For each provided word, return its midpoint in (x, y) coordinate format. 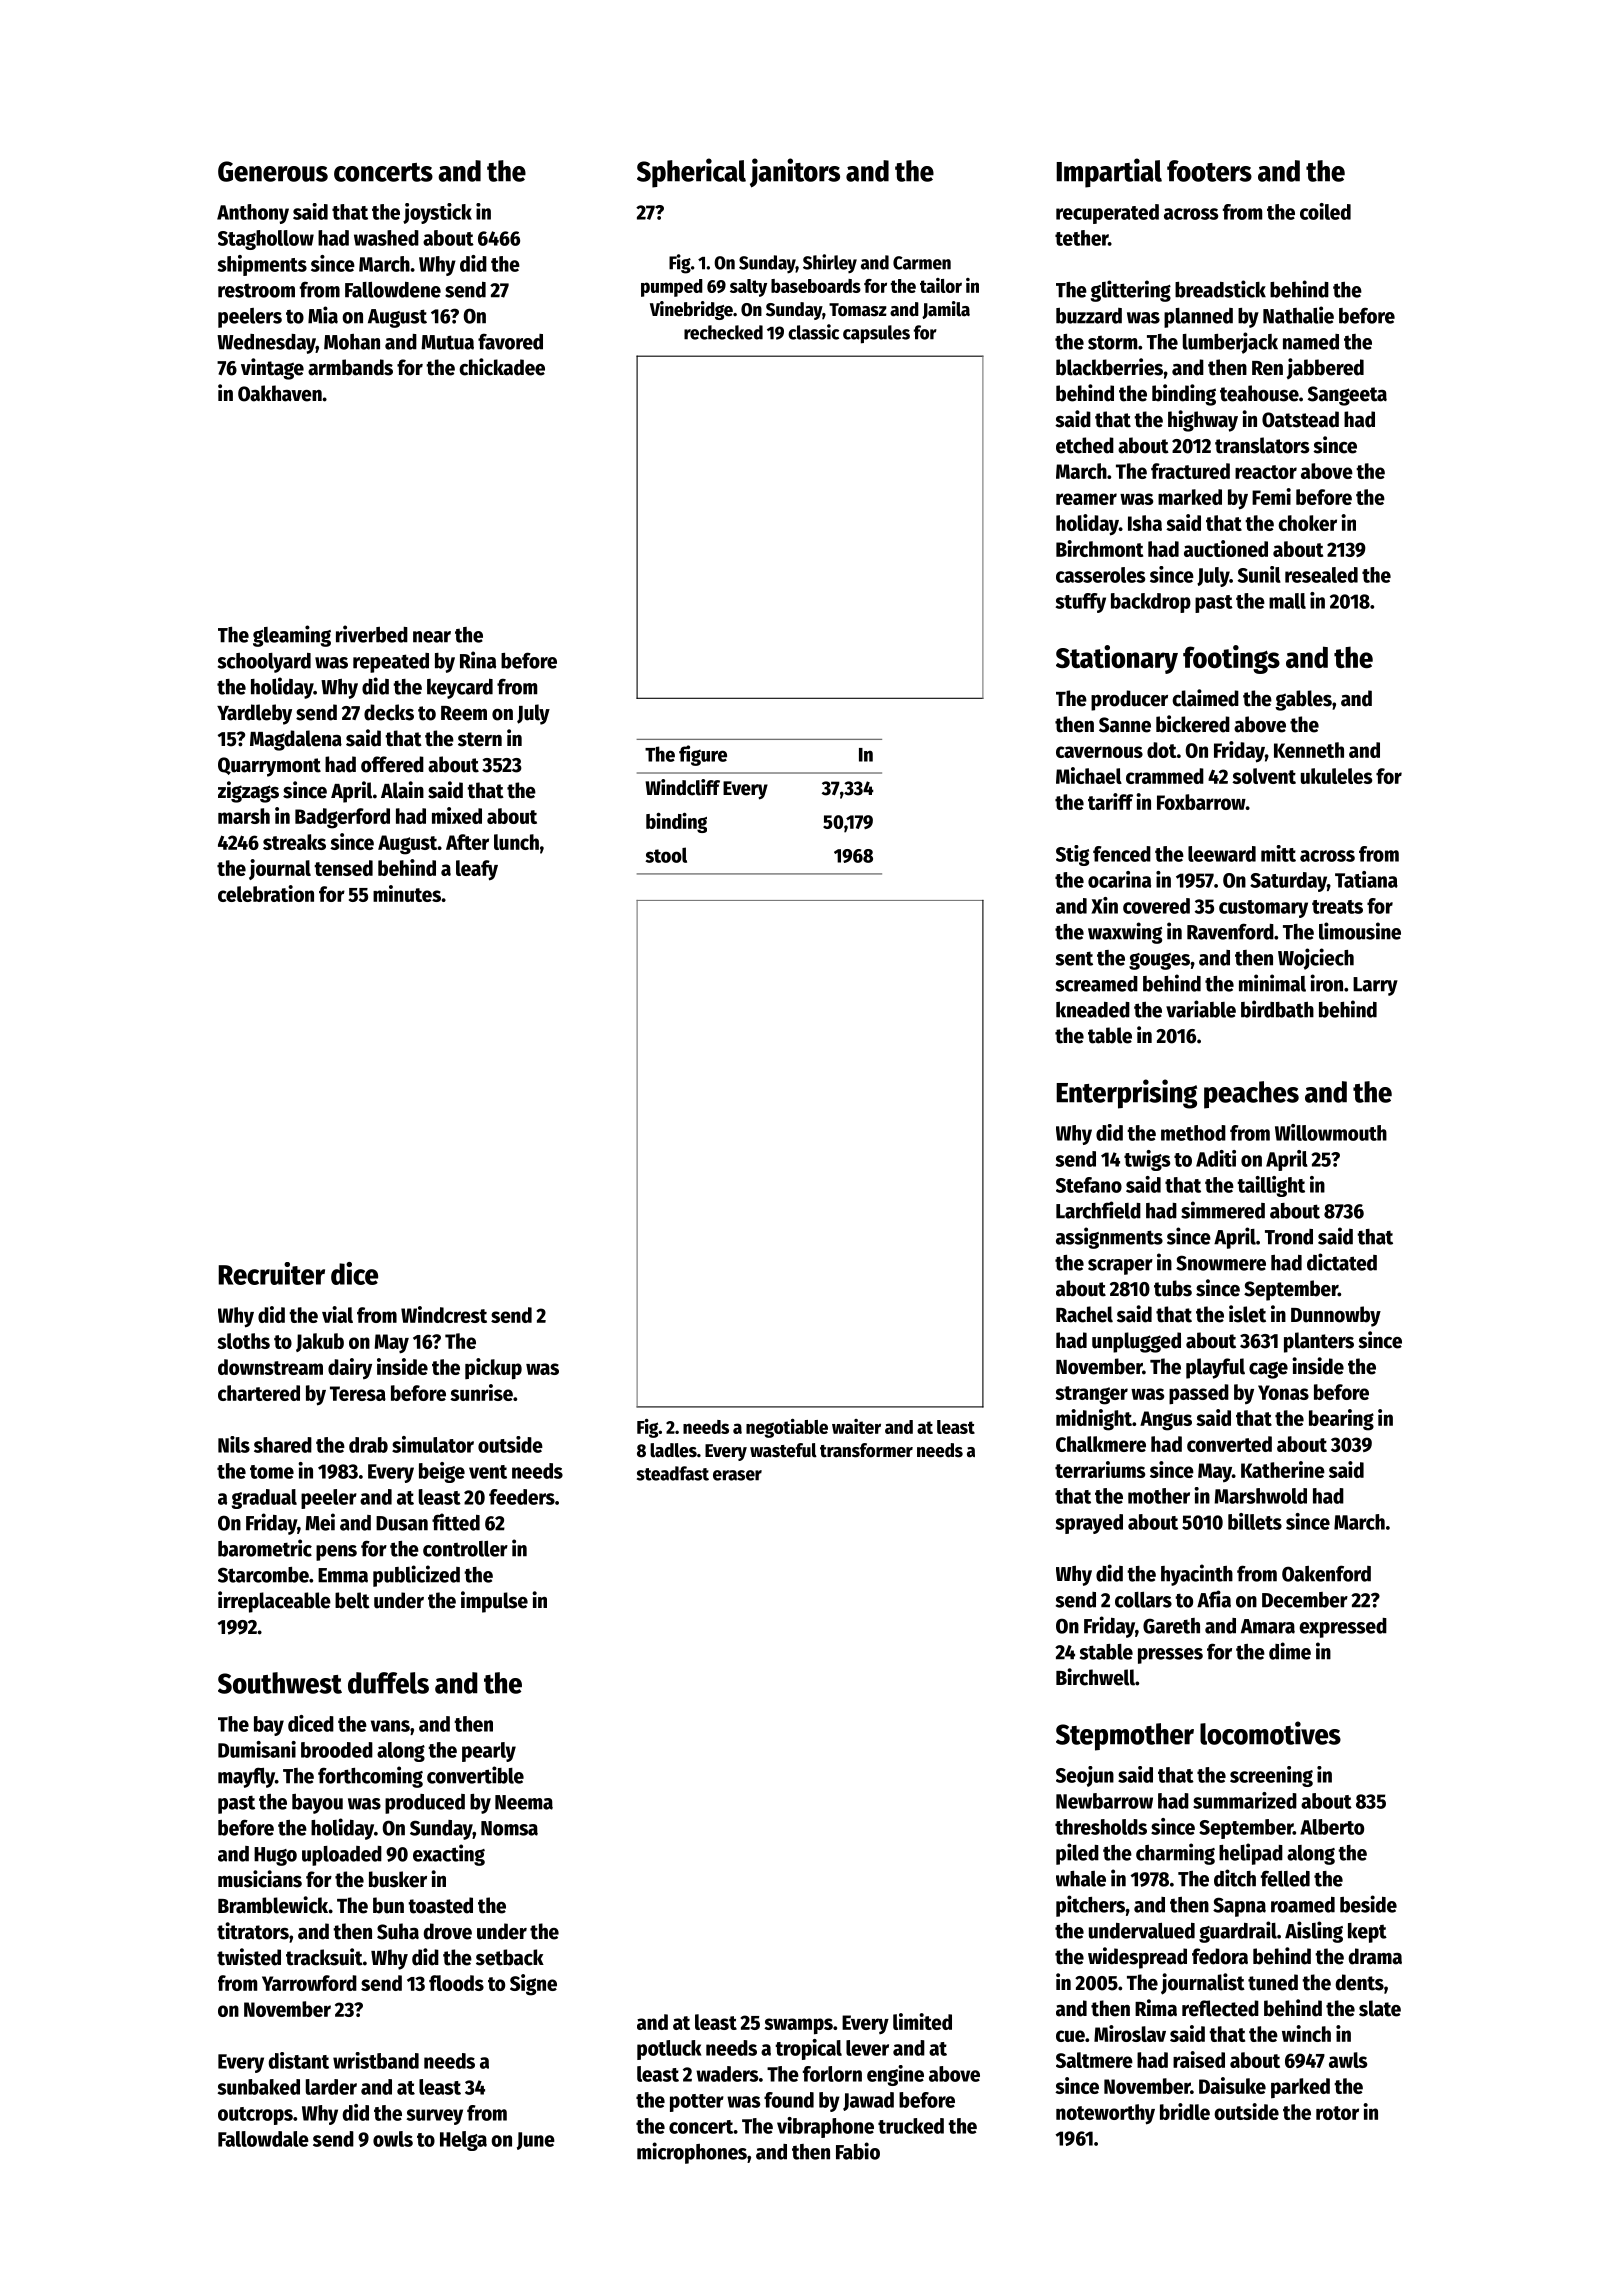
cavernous (1099, 752)
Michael (1089, 775)
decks (389, 712)
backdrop (1151, 603)
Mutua (447, 342)
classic (813, 332)
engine (895, 2075)
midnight (1094, 1420)
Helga (463, 2141)
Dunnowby (1336, 1316)
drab (368, 1445)
